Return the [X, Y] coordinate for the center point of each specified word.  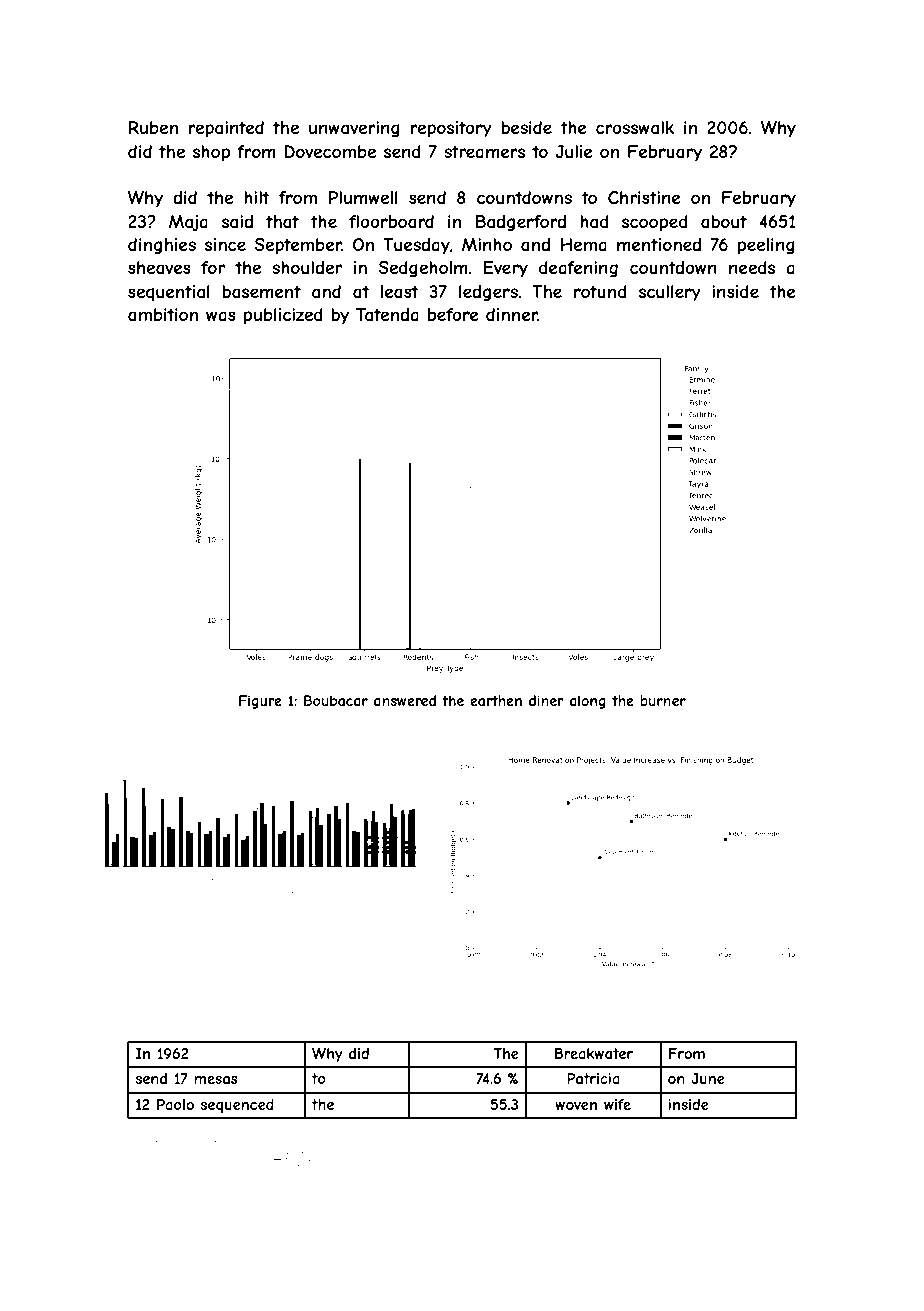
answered [405, 700]
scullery [670, 293]
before [453, 314]
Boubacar [336, 700]
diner [546, 700]
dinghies [162, 246]
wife [617, 1104]
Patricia [593, 1078]
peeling [766, 246]
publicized [283, 316]
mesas [216, 1080]
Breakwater [594, 1053]
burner [663, 700]
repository [451, 129]
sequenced [237, 1106]
